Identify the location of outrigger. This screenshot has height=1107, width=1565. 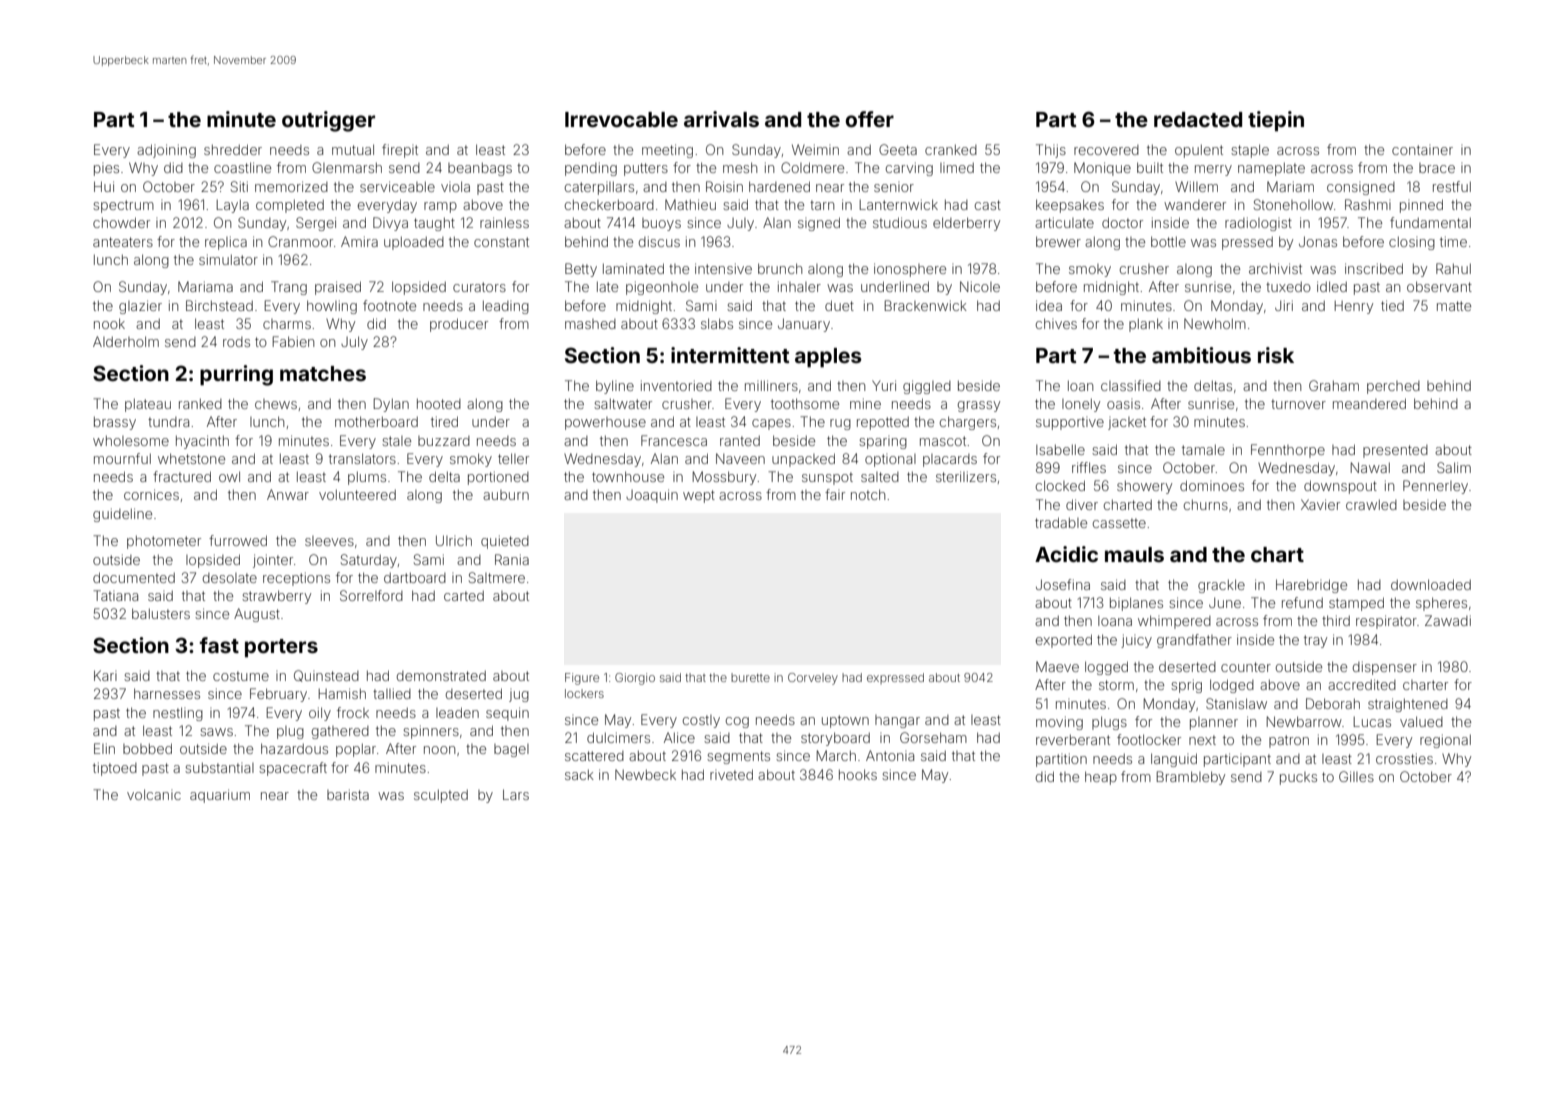
(328, 121).
